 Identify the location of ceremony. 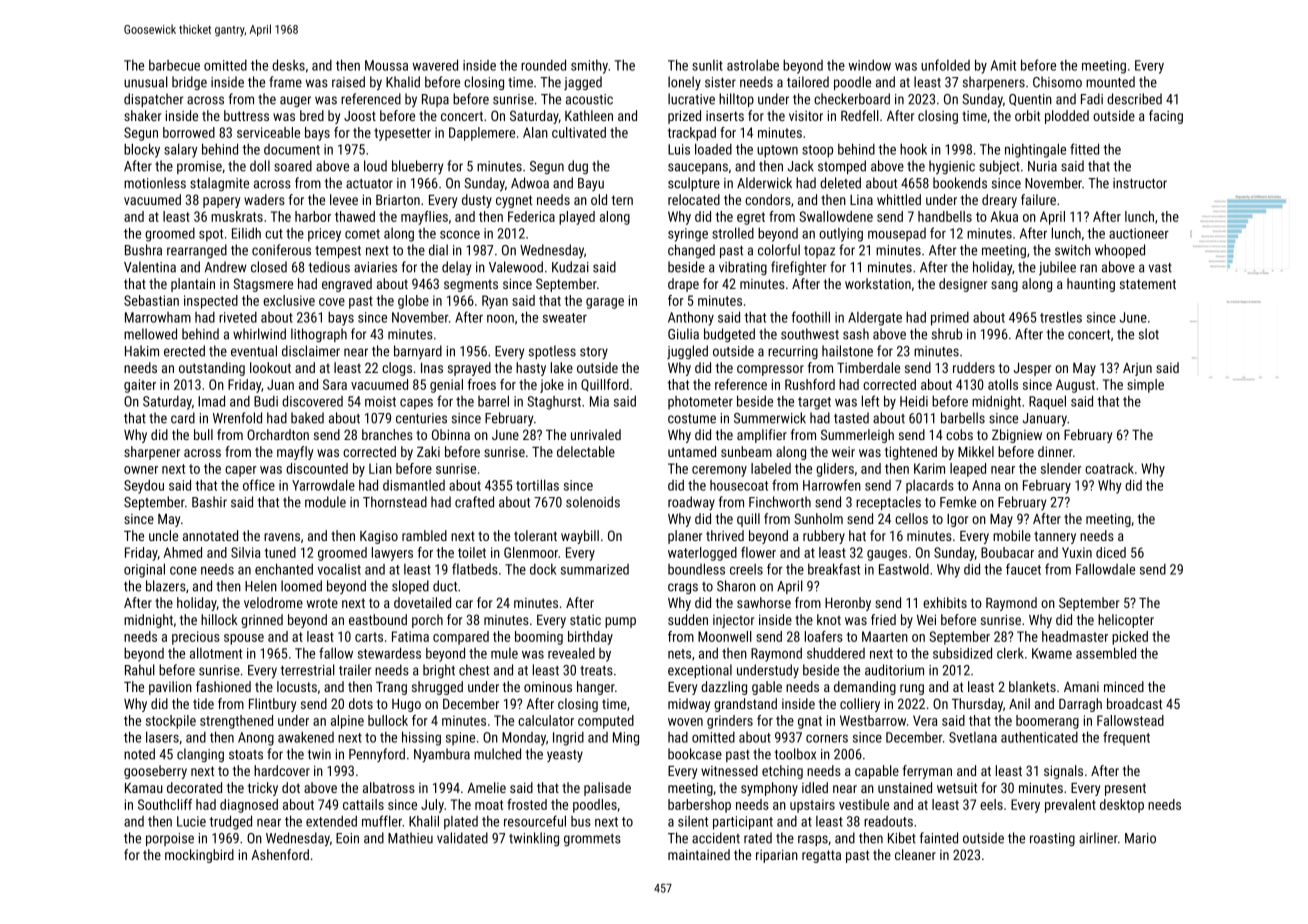
(719, 471).
